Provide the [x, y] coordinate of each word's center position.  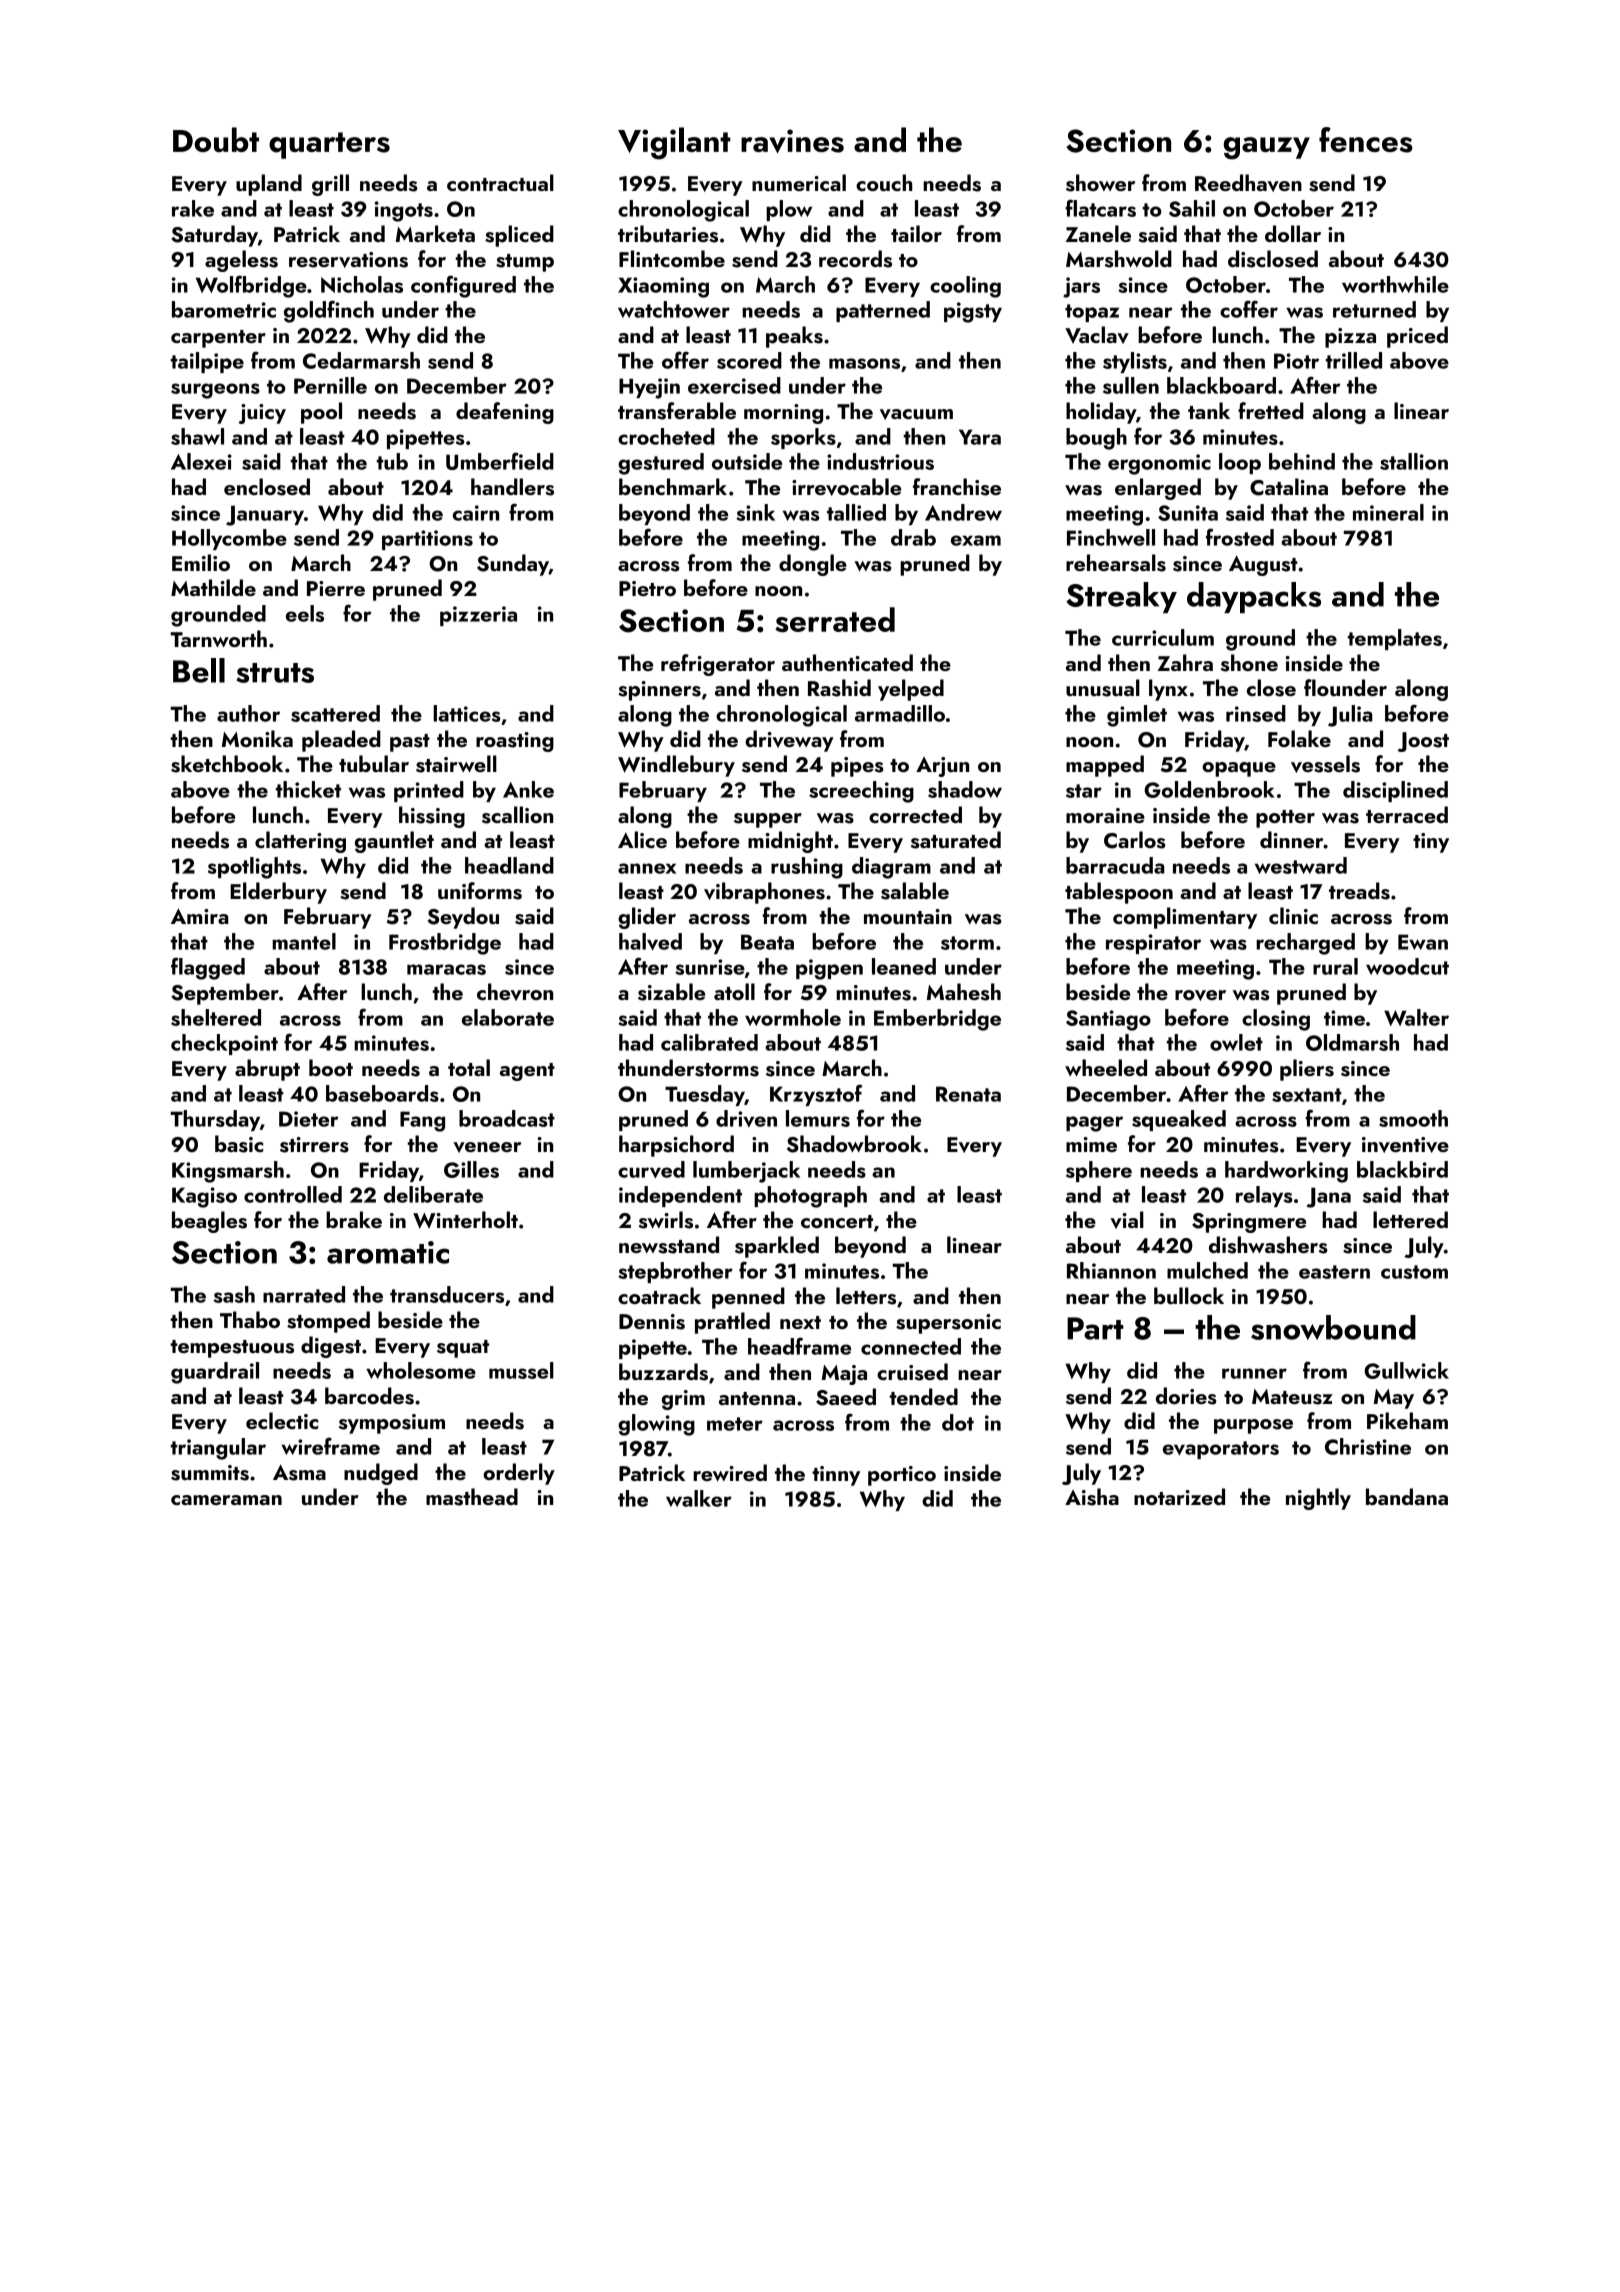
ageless [241, 261]
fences [1366, 140]
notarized [1179, 1496]
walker [699, 1498]
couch [884, 182]
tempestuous [232, 1349]
